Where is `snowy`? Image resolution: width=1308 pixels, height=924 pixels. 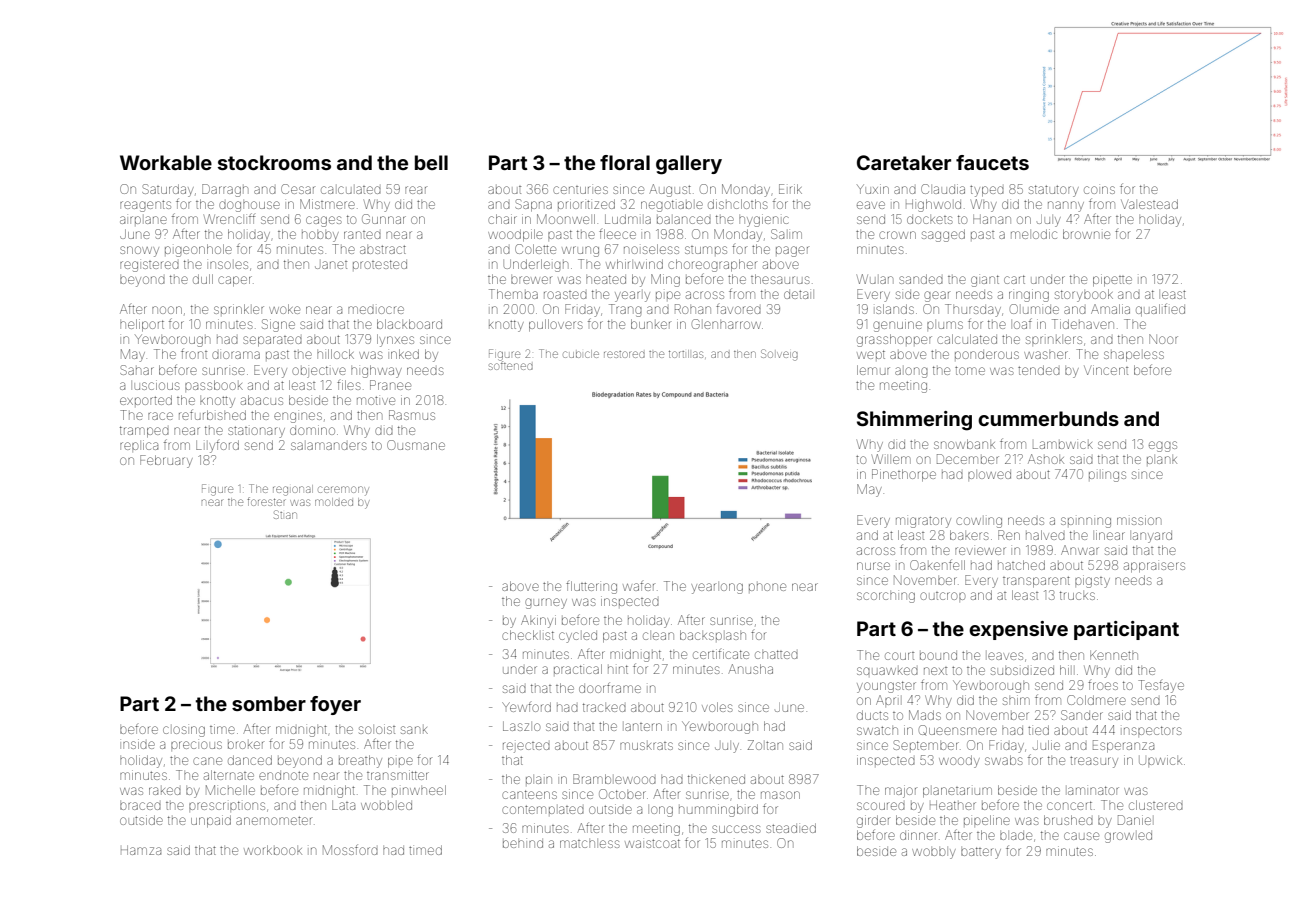 snowy is located at coordinates (139, 251).
